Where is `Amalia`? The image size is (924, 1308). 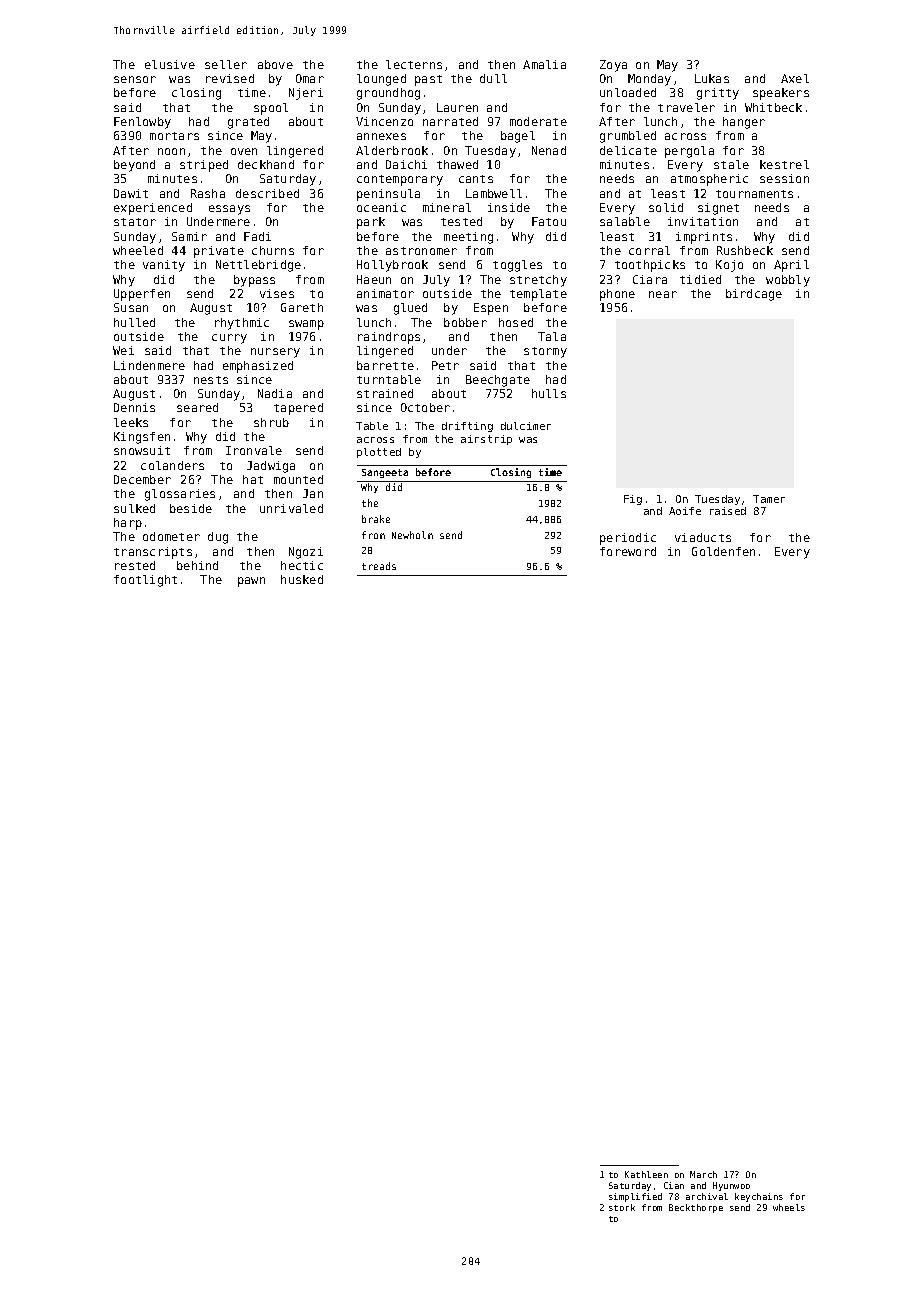 Amalia is located at coordinates (544, 64).
